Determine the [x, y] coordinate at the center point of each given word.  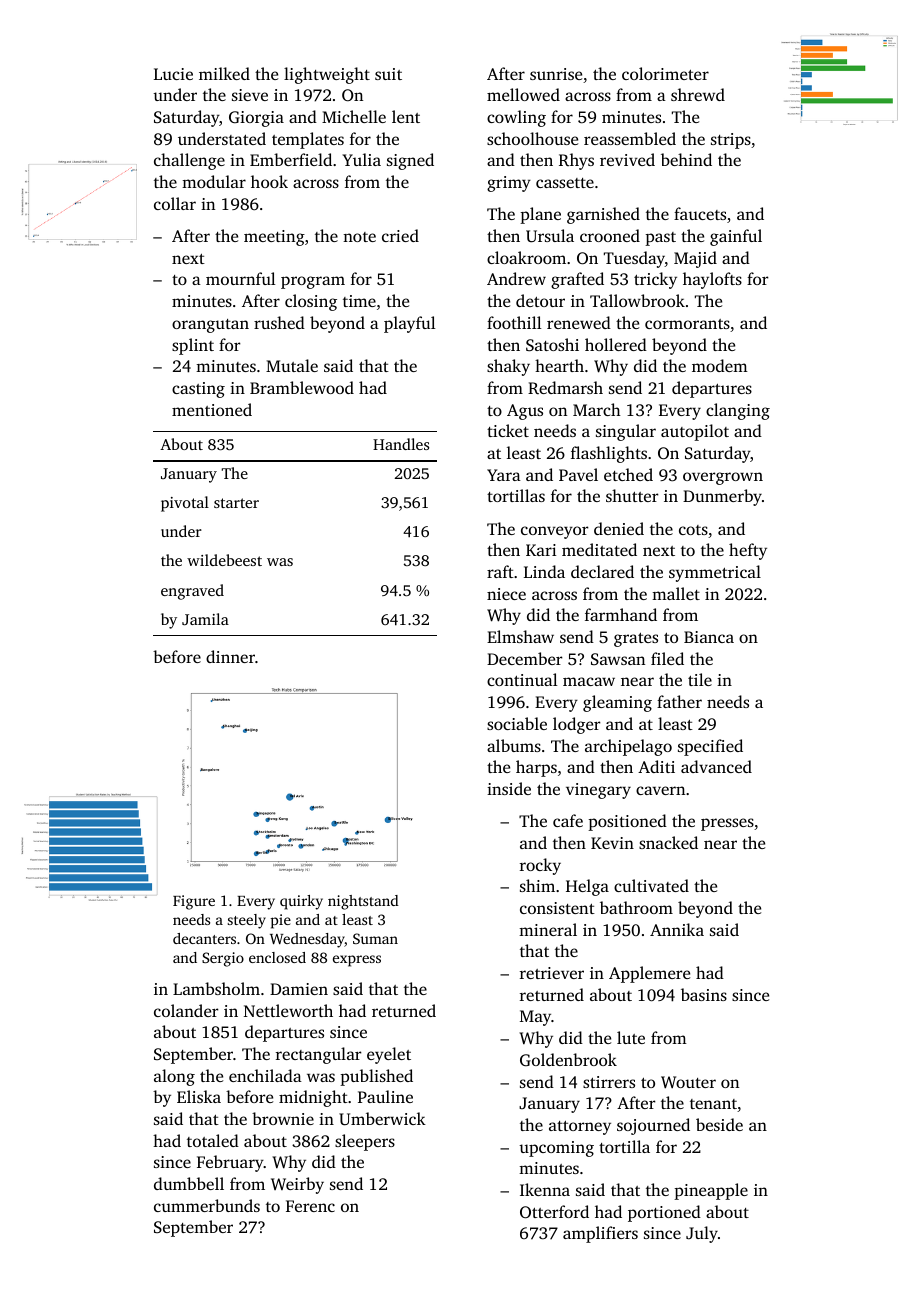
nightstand [363, 902]
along [174, 1077]
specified [710, 747]
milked [224, 73]
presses [727, 824]
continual [522, 679]
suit [388, 74]
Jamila [205, 619]
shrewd [698, 94]
